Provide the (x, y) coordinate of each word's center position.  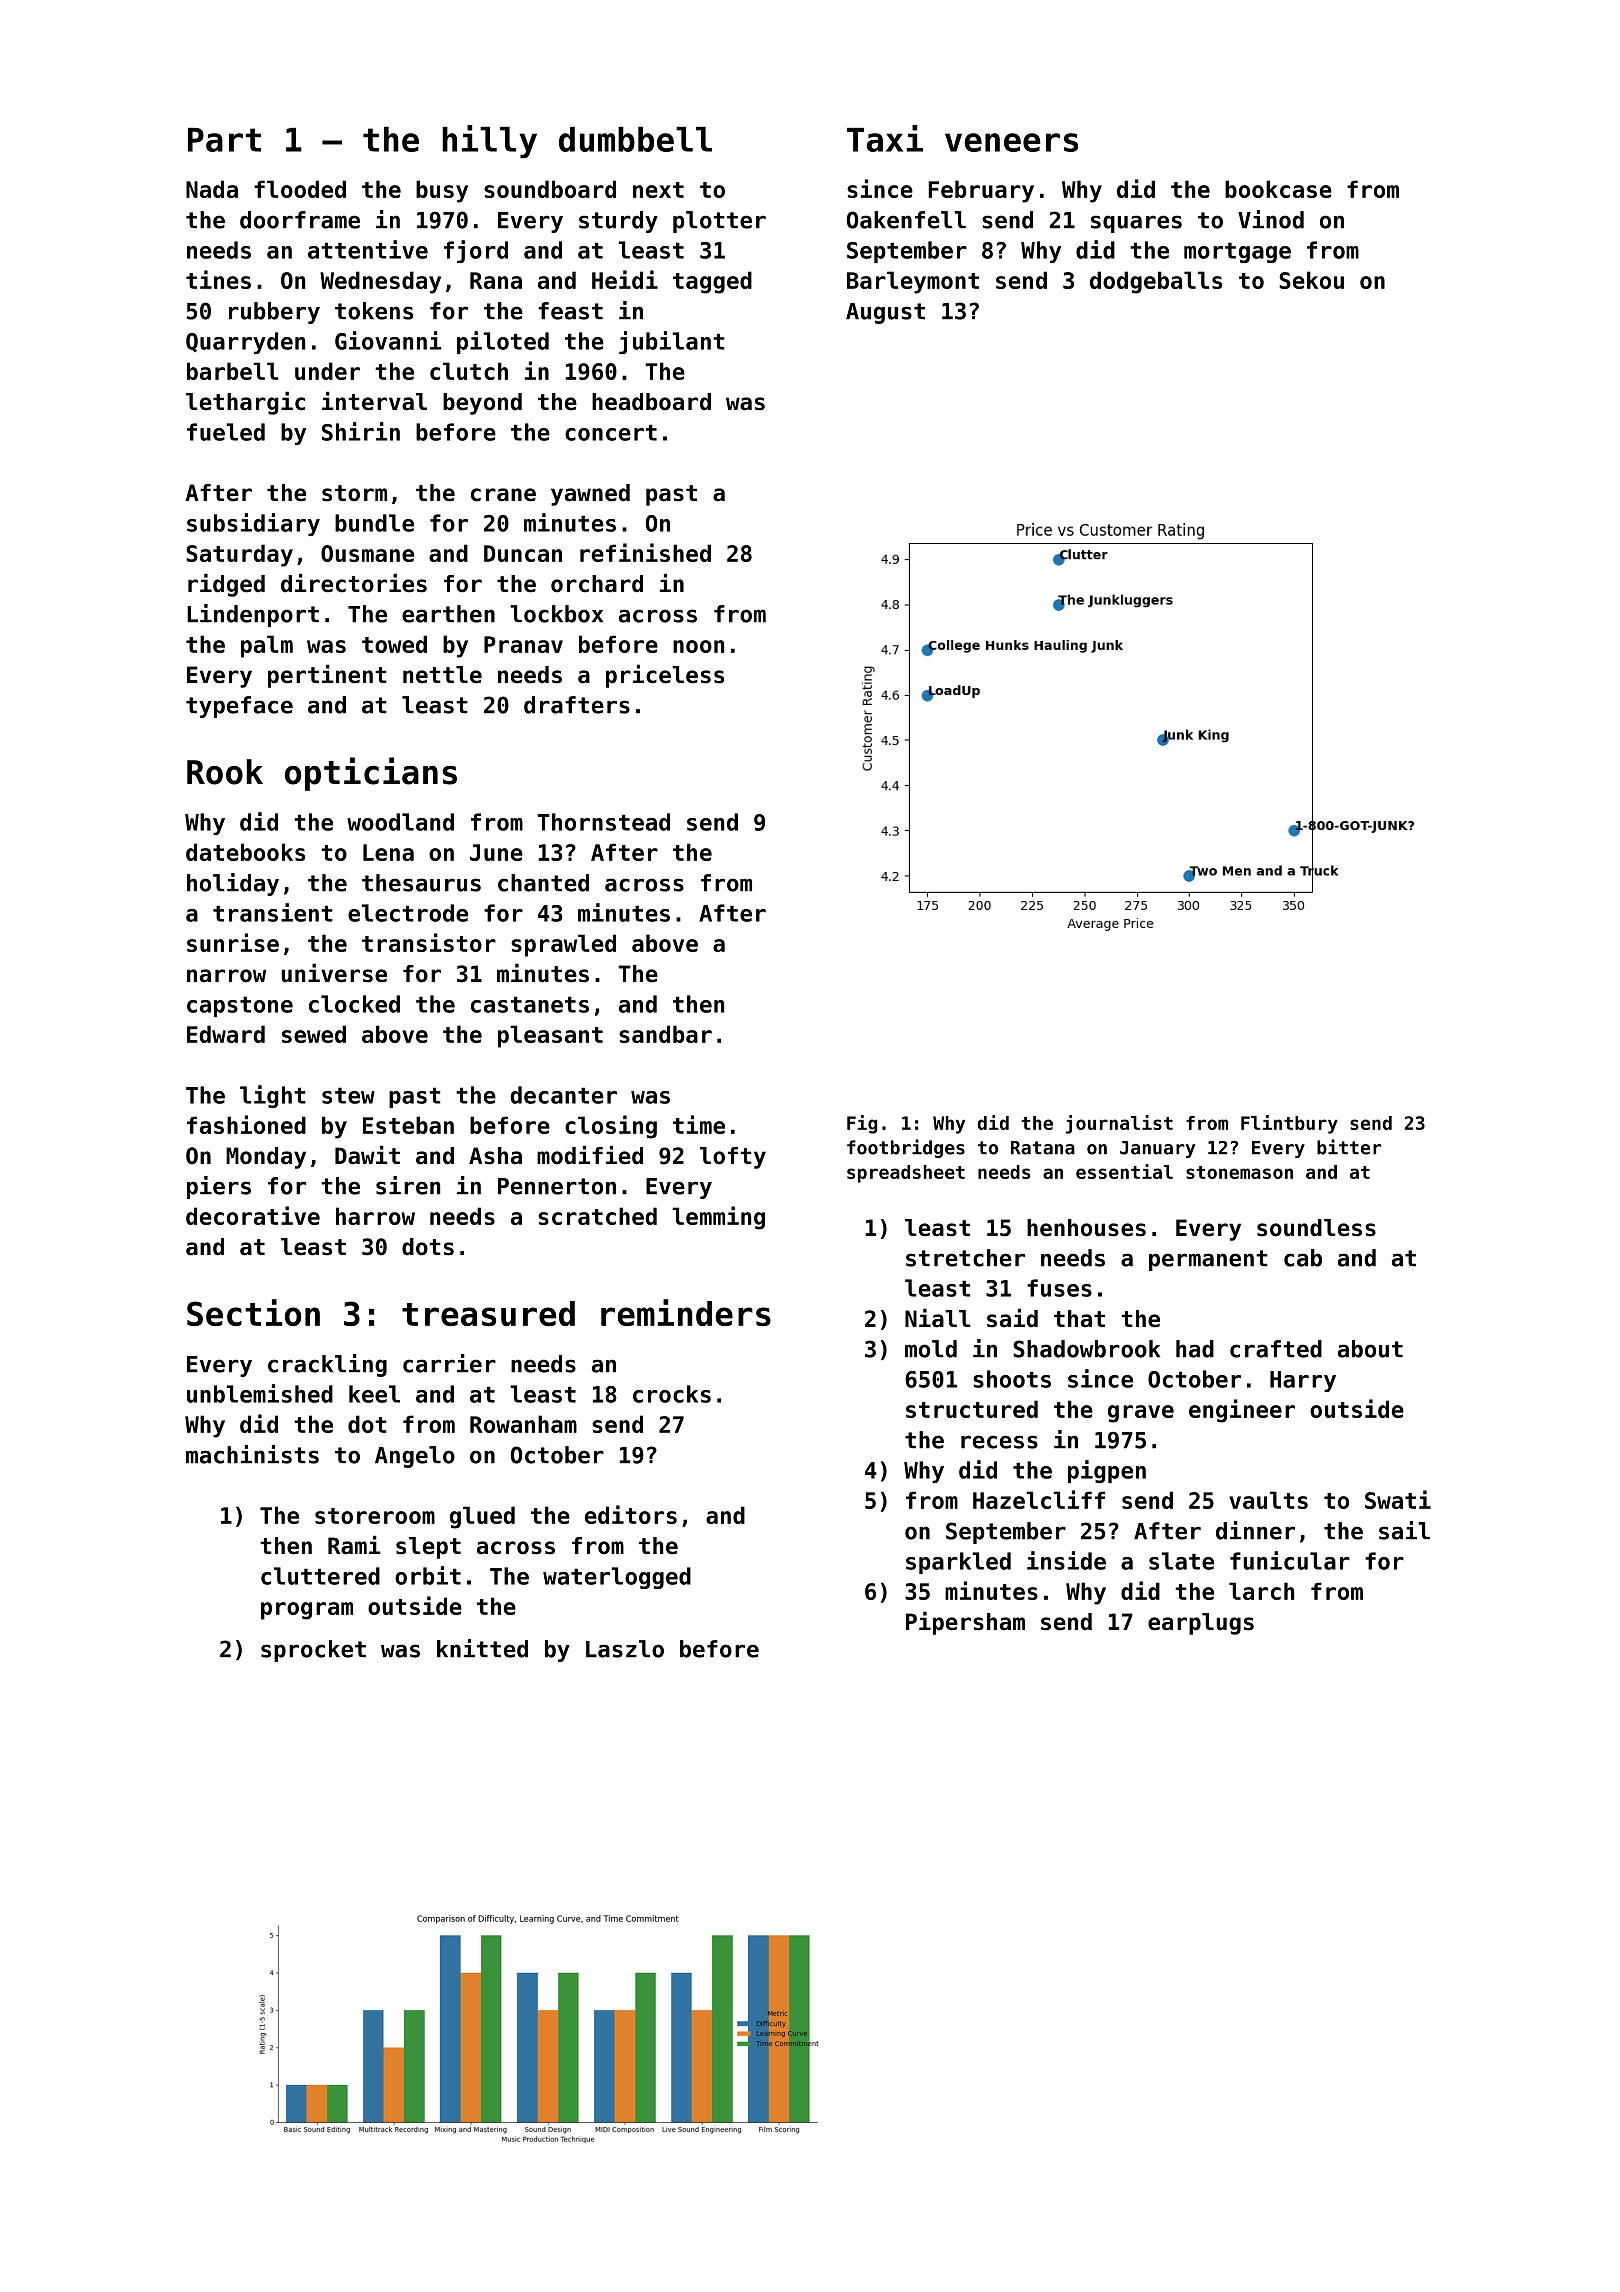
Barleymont (913, 282)
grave (1141, 1414)
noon (698, 646)
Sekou (1311, 280)
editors (631, 1514)
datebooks (245, 852)
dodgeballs (1156, 282)
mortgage (1237, 252)
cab (1303, 1258)
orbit (428, 1575)
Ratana (1043, 1148)
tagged (712, 282)
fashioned (246, 1124)
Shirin (361, 431)
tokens (374, 311)
